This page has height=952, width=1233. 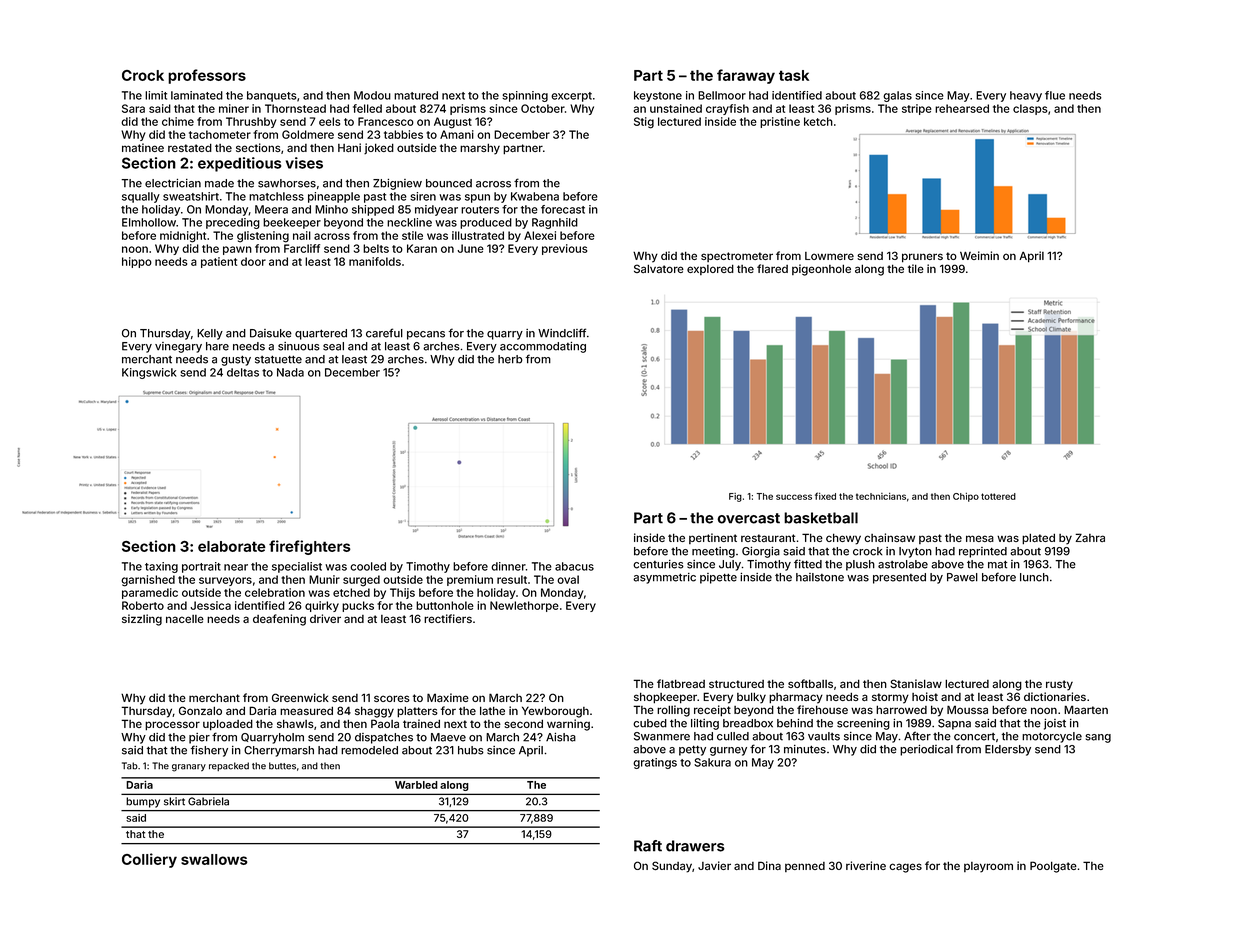 What do you see at coordinates (794, 497) in the page?
I see `success` at bounding box center [794, 497].
